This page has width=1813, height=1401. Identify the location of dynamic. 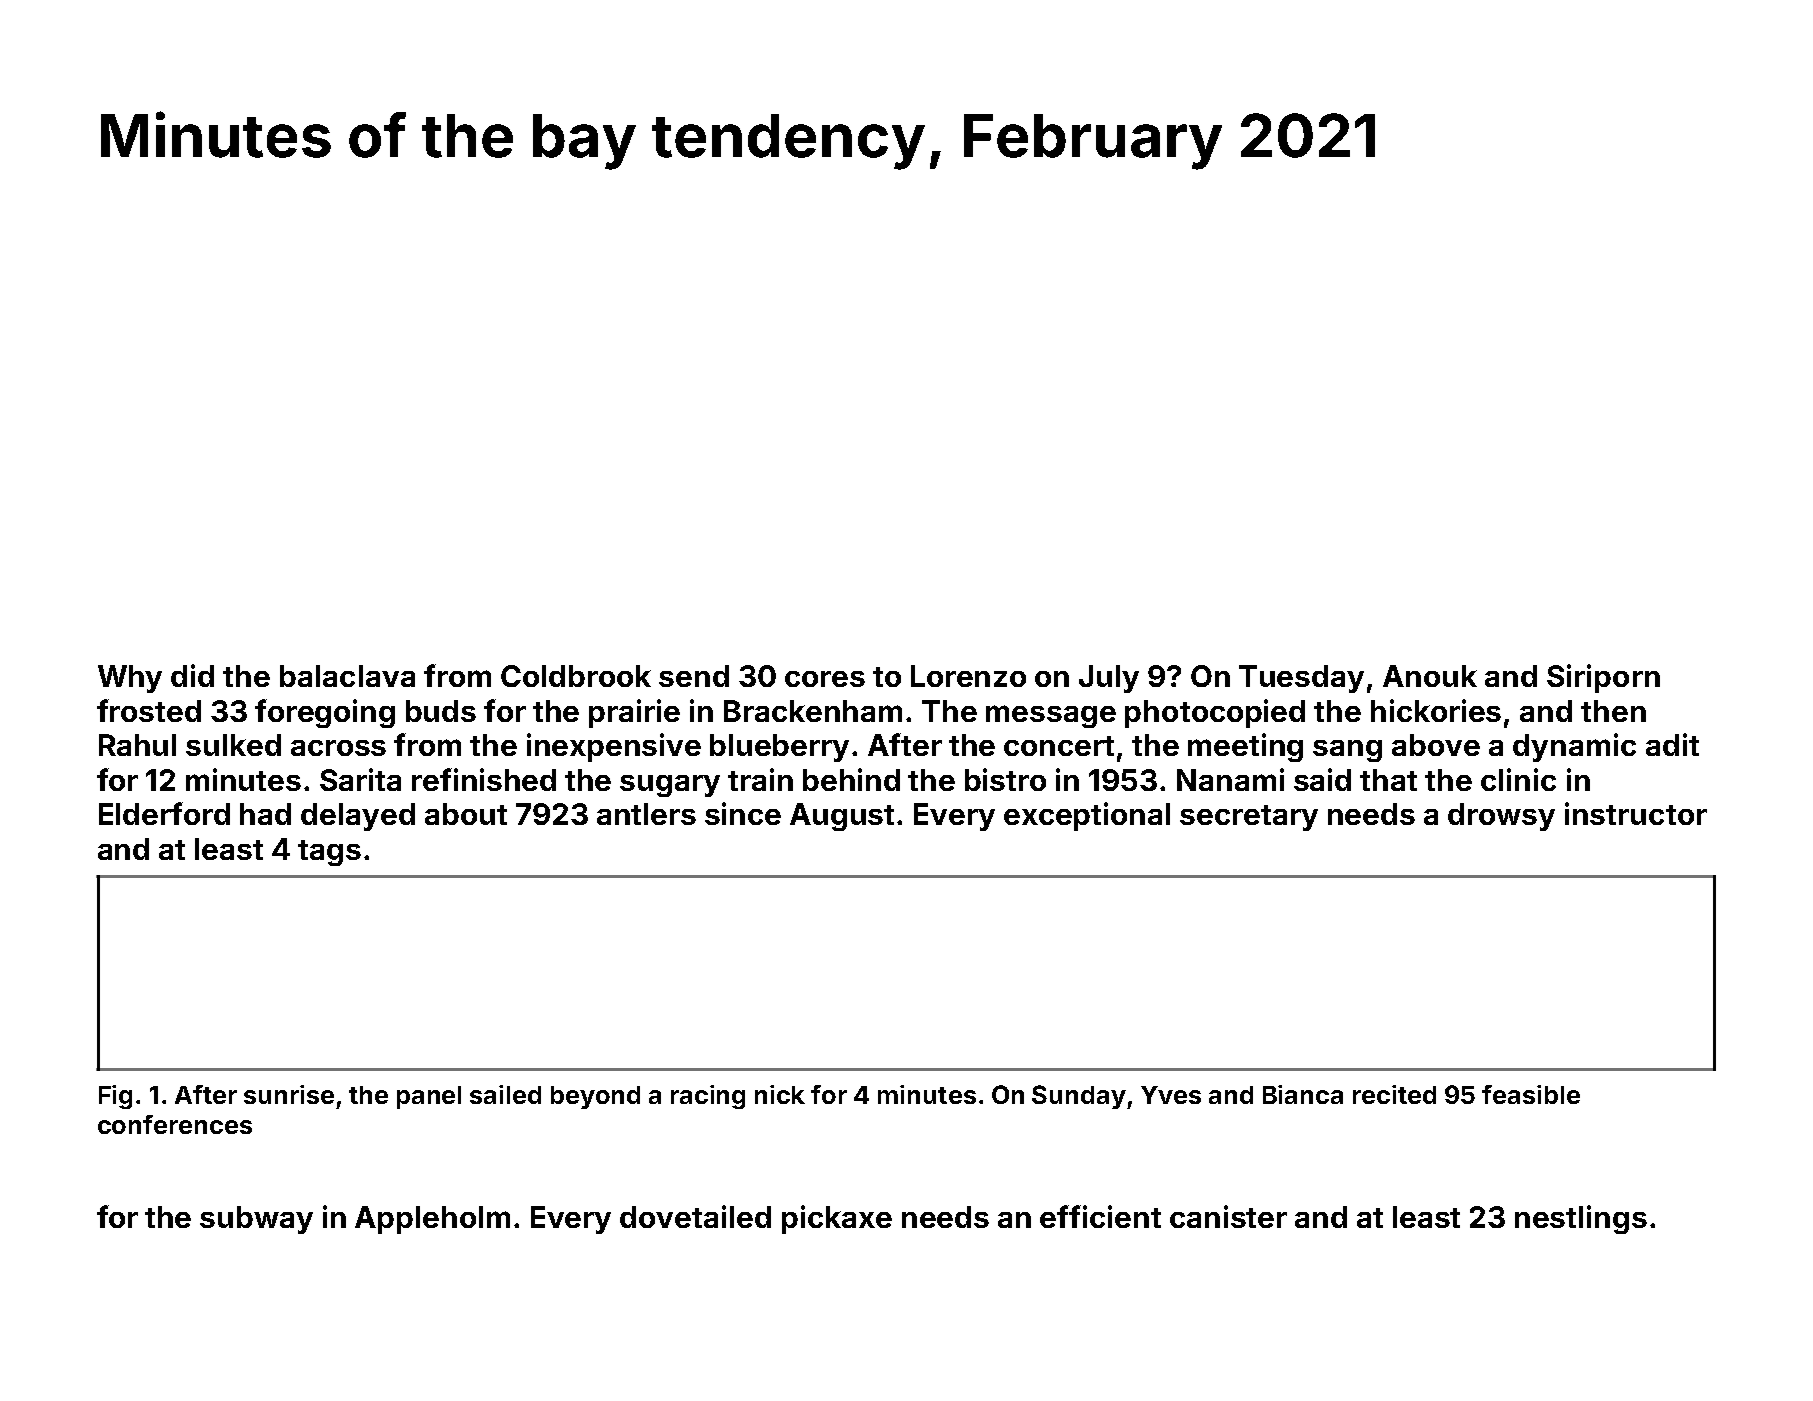
(1574, 747).
